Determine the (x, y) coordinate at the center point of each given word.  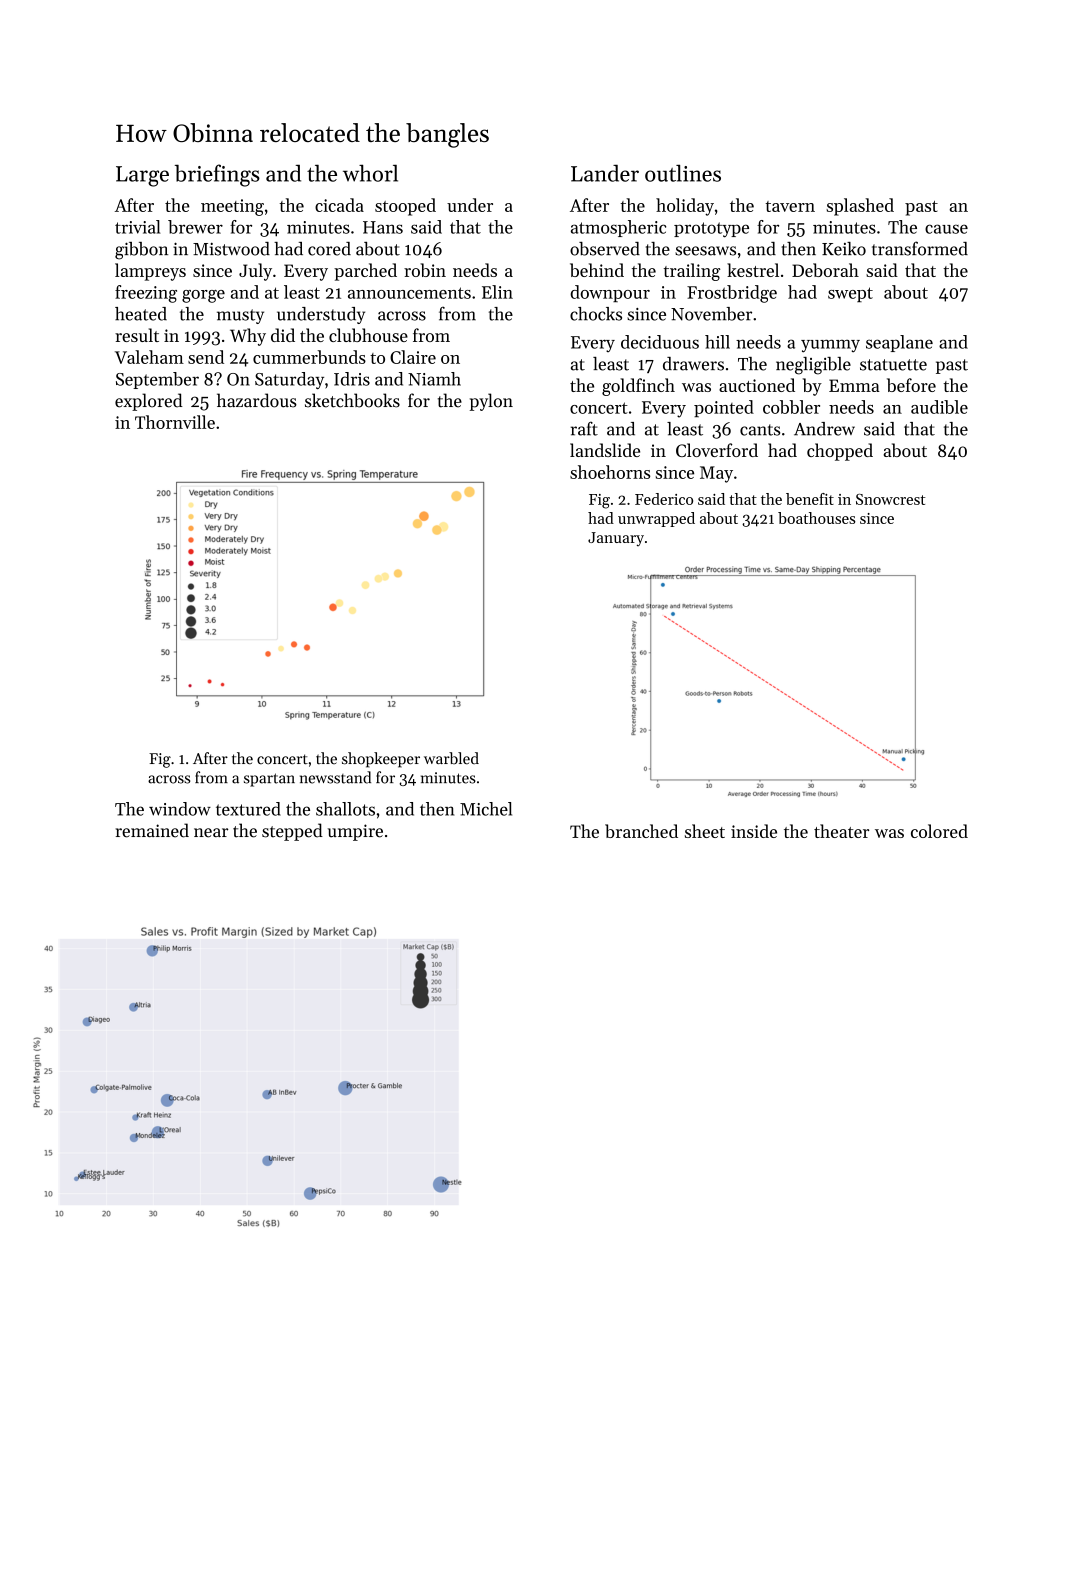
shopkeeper (381, 760)
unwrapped (656, 519)
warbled (451, 758)
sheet (705, 831)
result (137, 335)
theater (841, 831)
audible (939, 407)
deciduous (660, 342)
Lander (605, 173)
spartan (269, 780)
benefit (810, 499)
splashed (860, 207)
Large (142, 176)
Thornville (175, 422)
